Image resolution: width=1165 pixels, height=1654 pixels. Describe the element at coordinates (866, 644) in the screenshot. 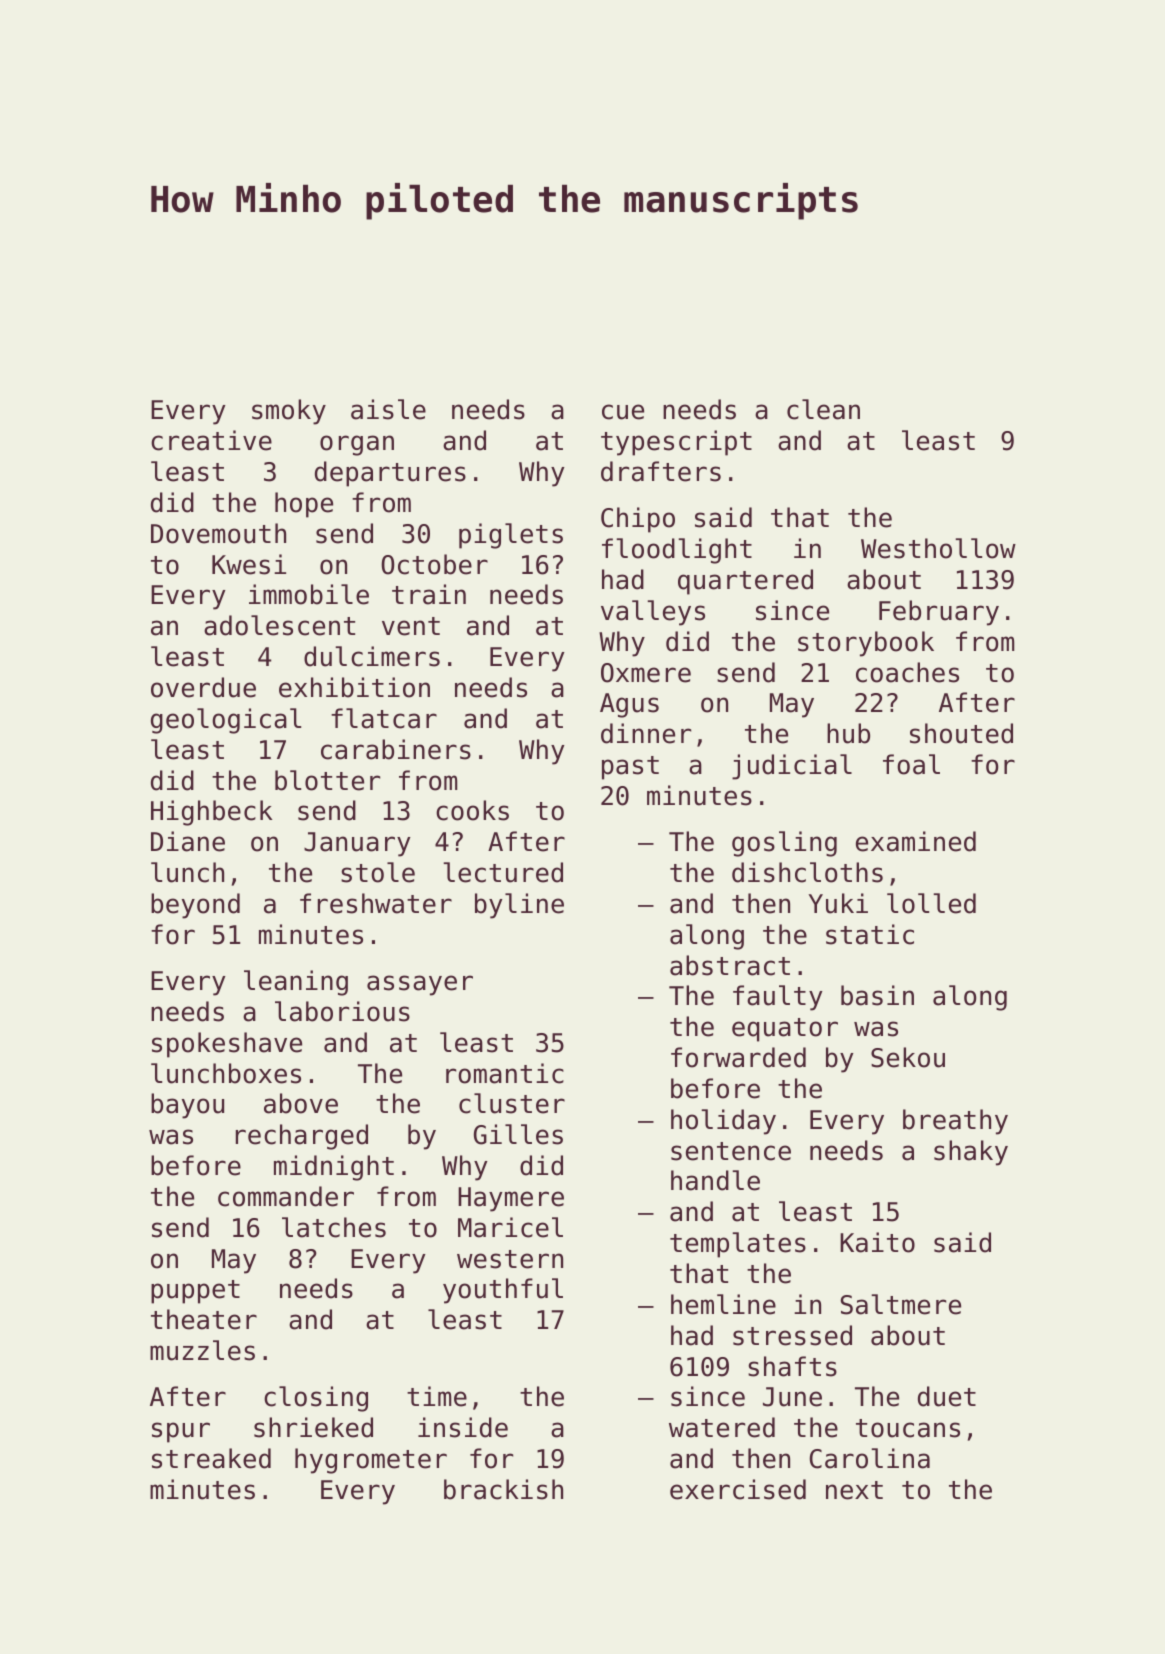

I see `storybook` at that location.
